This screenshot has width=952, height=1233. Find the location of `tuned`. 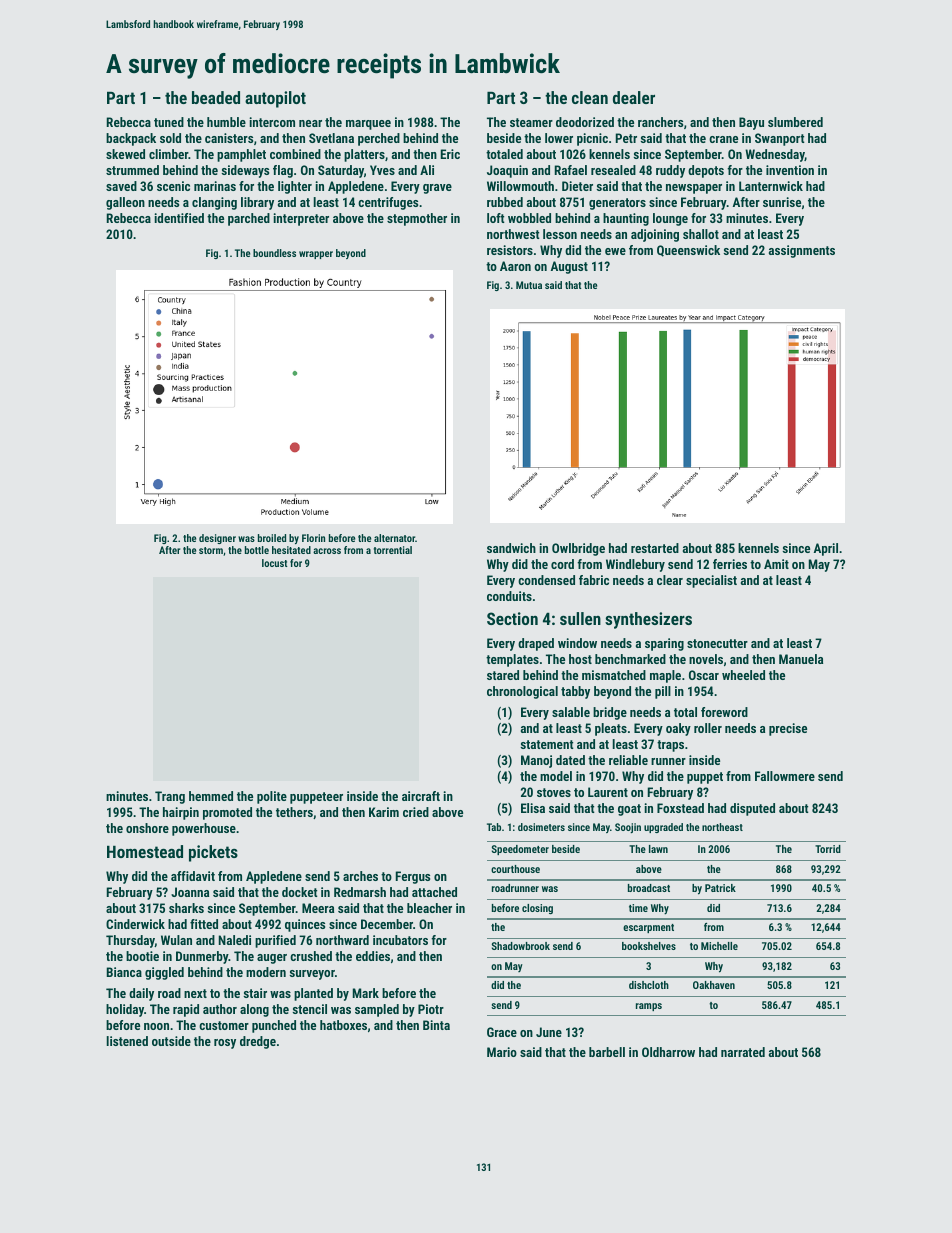

tuned is located at coordinates (169, 122).
